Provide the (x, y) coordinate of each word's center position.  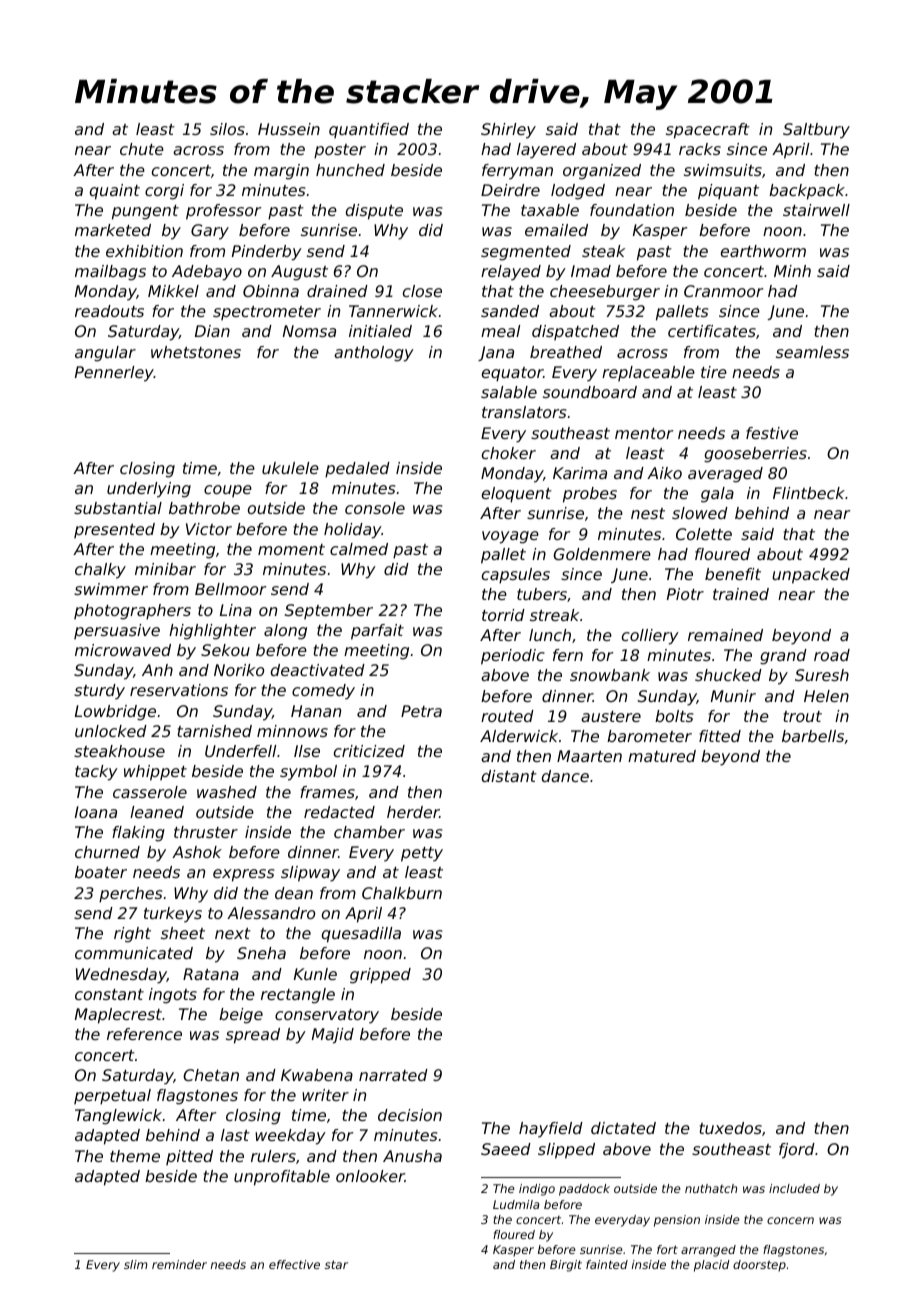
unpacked (811, 576)
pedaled (357, 470)
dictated (623, 1128)
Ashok (197, 852)
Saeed (506, 1149)
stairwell (816, 210)
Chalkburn (402, 893)
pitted (189, 1157)
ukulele (290, 468)
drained (337, 291)
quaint (115, 192)
